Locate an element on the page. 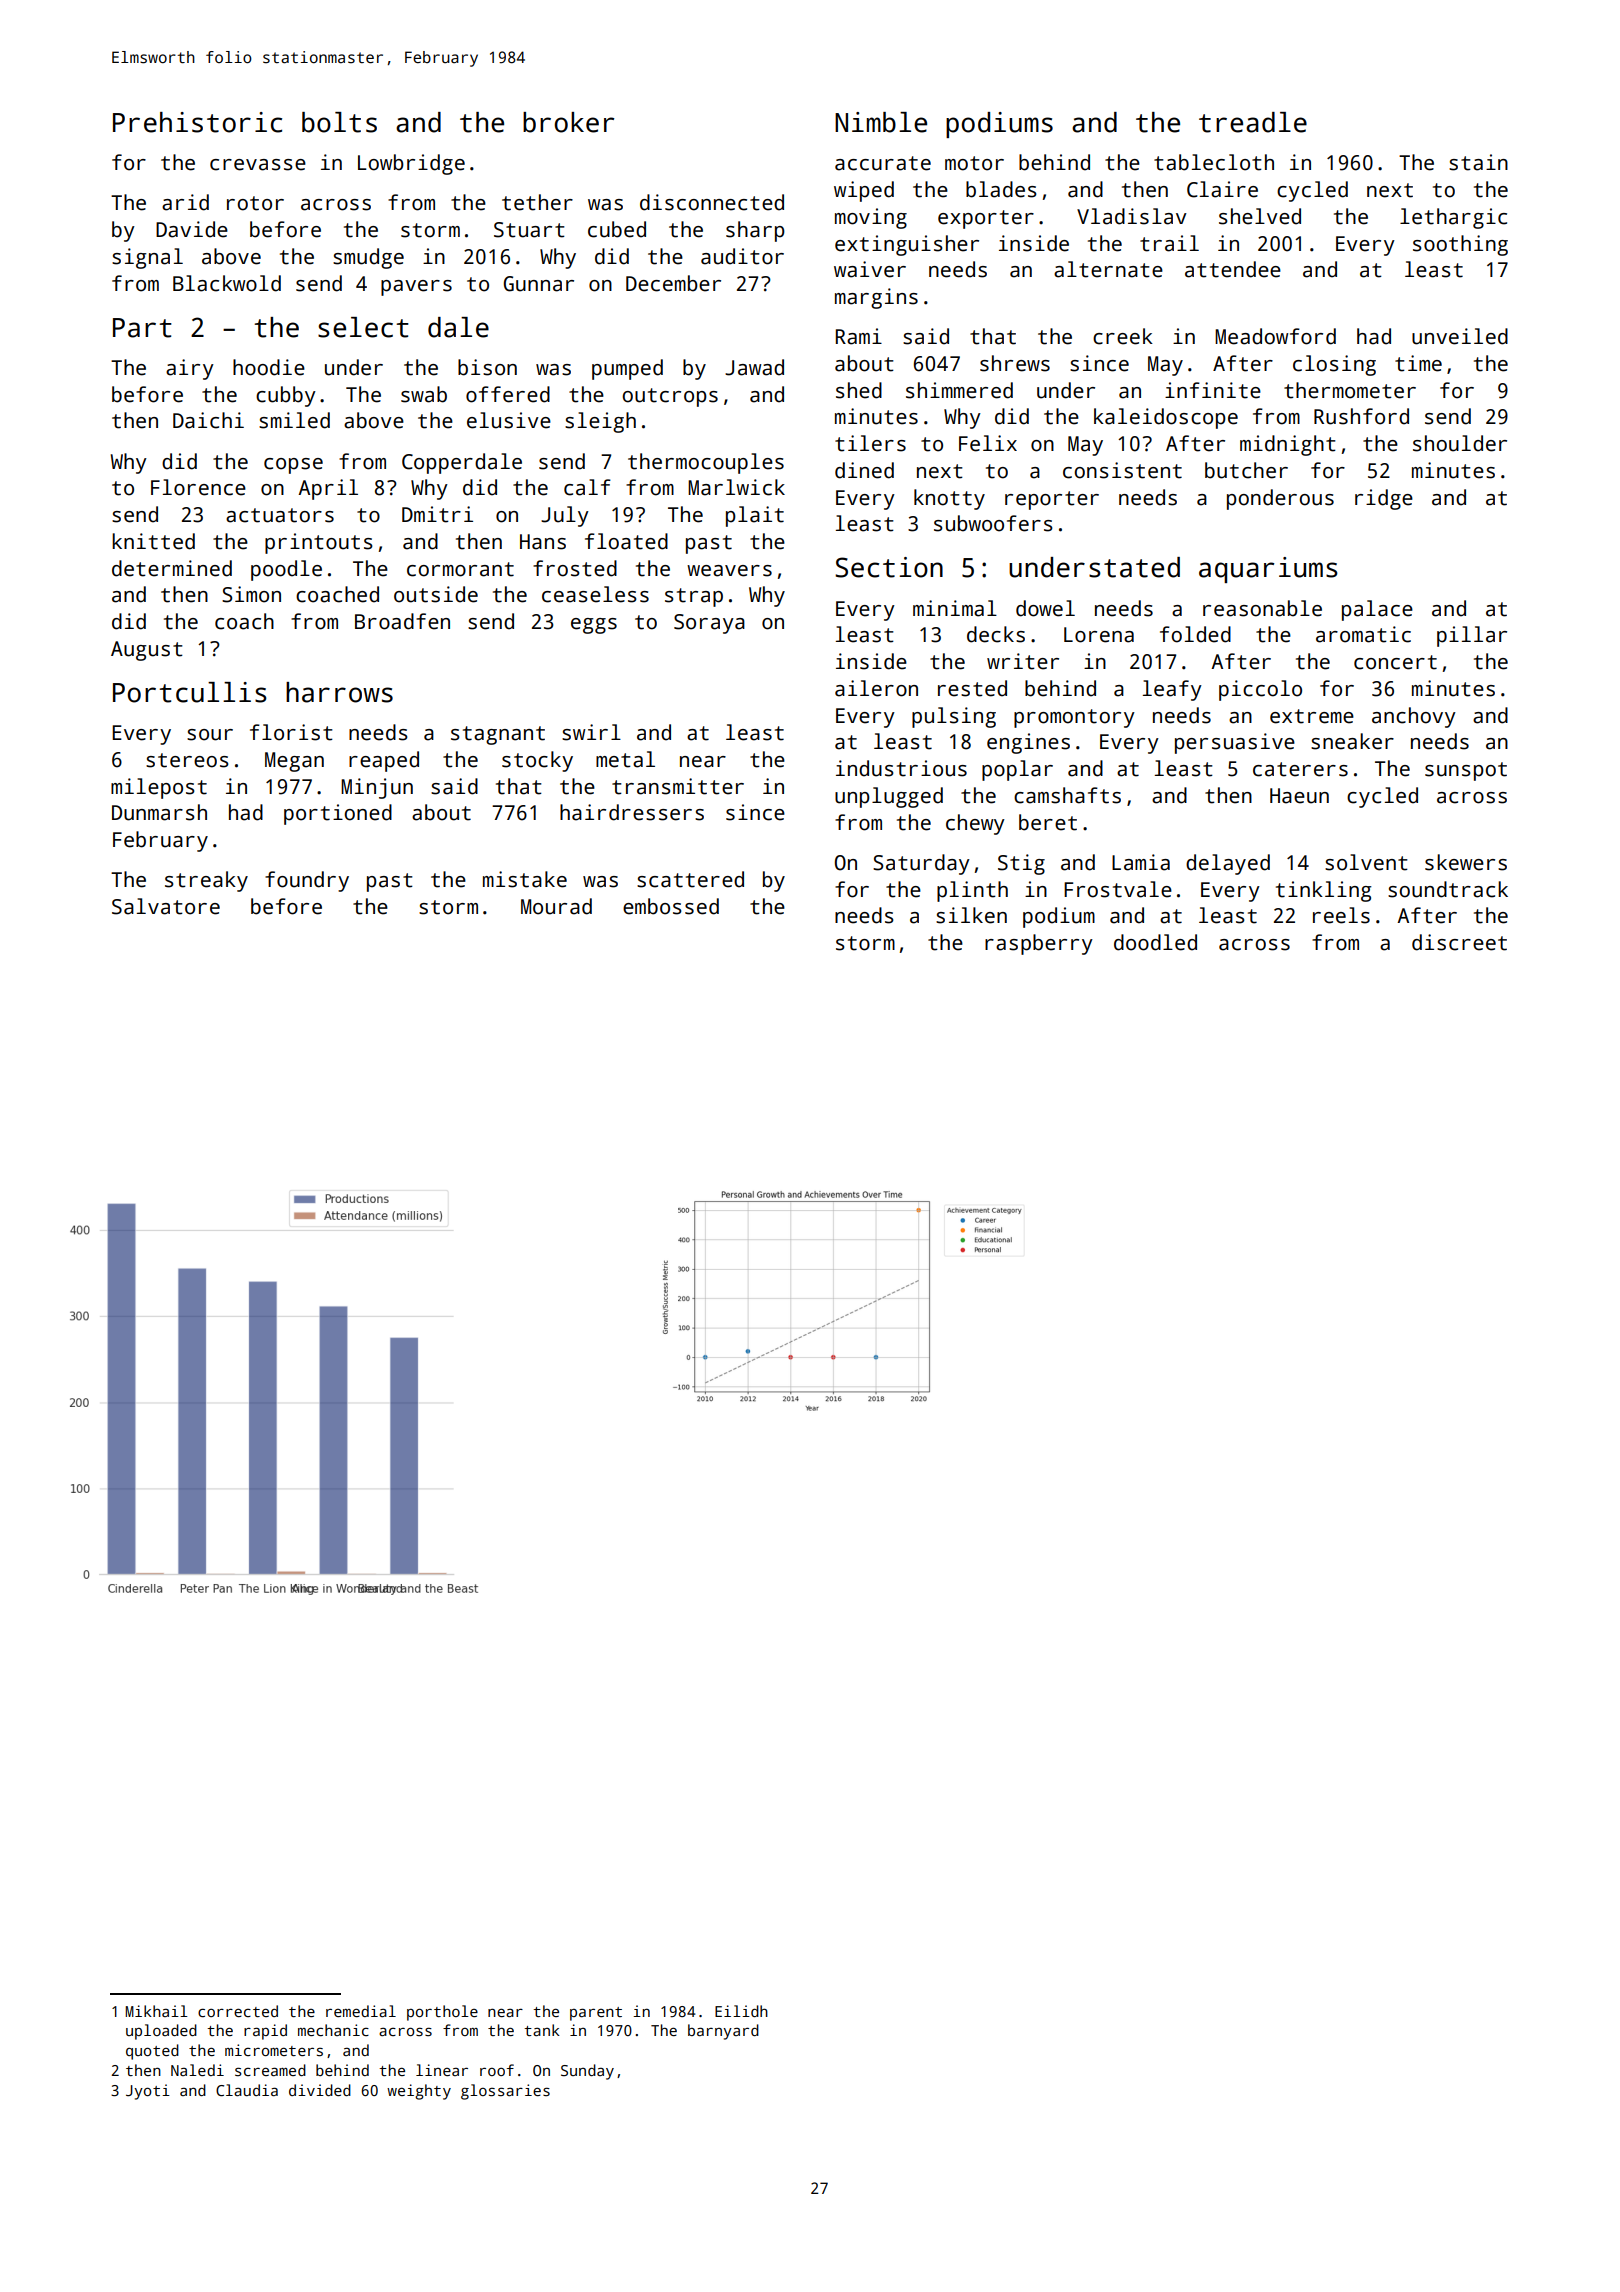 This document has height=2292, width=1620. raspberry is located at coordinates (1039, 944).
